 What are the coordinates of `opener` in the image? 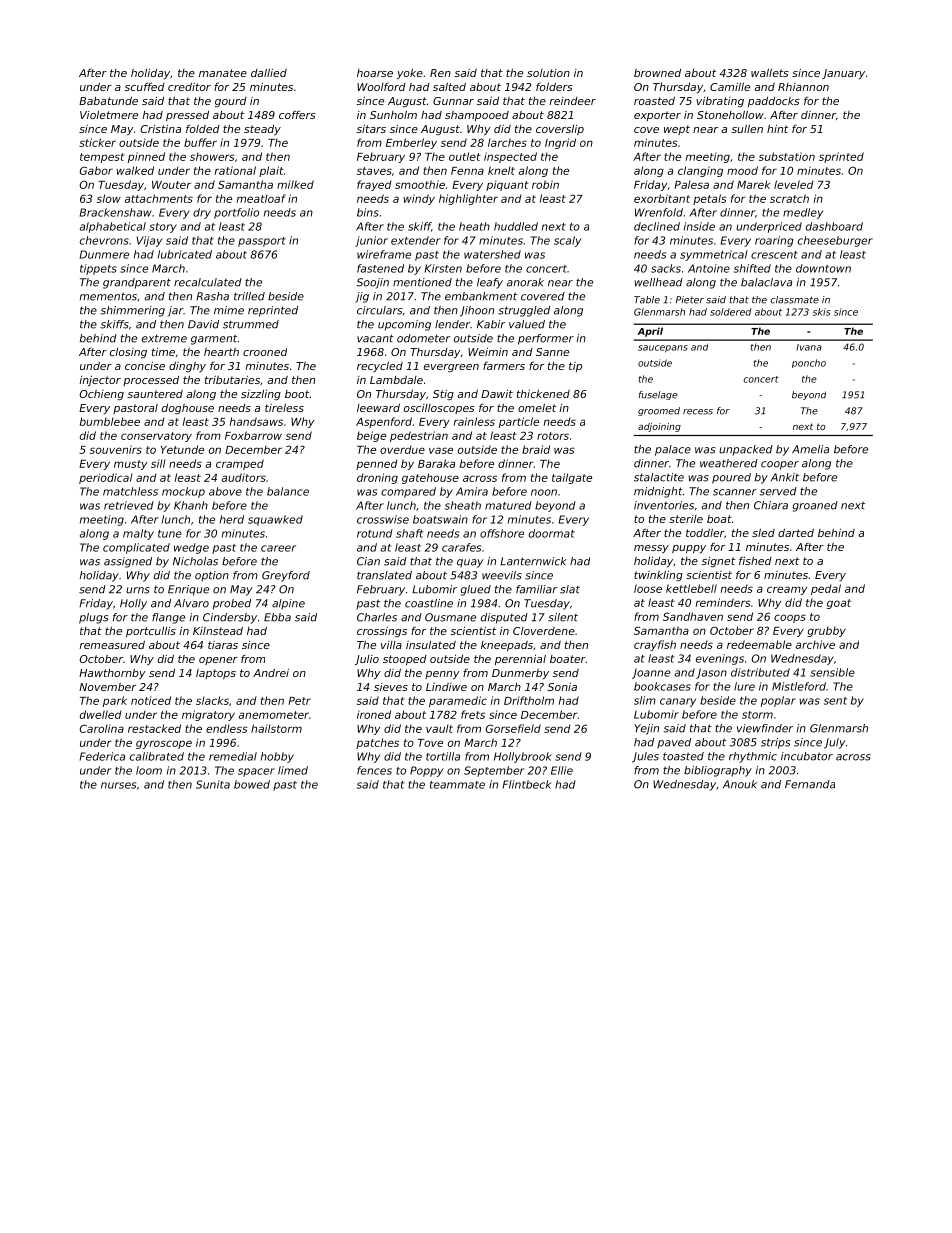 It's located at (218, 661).
